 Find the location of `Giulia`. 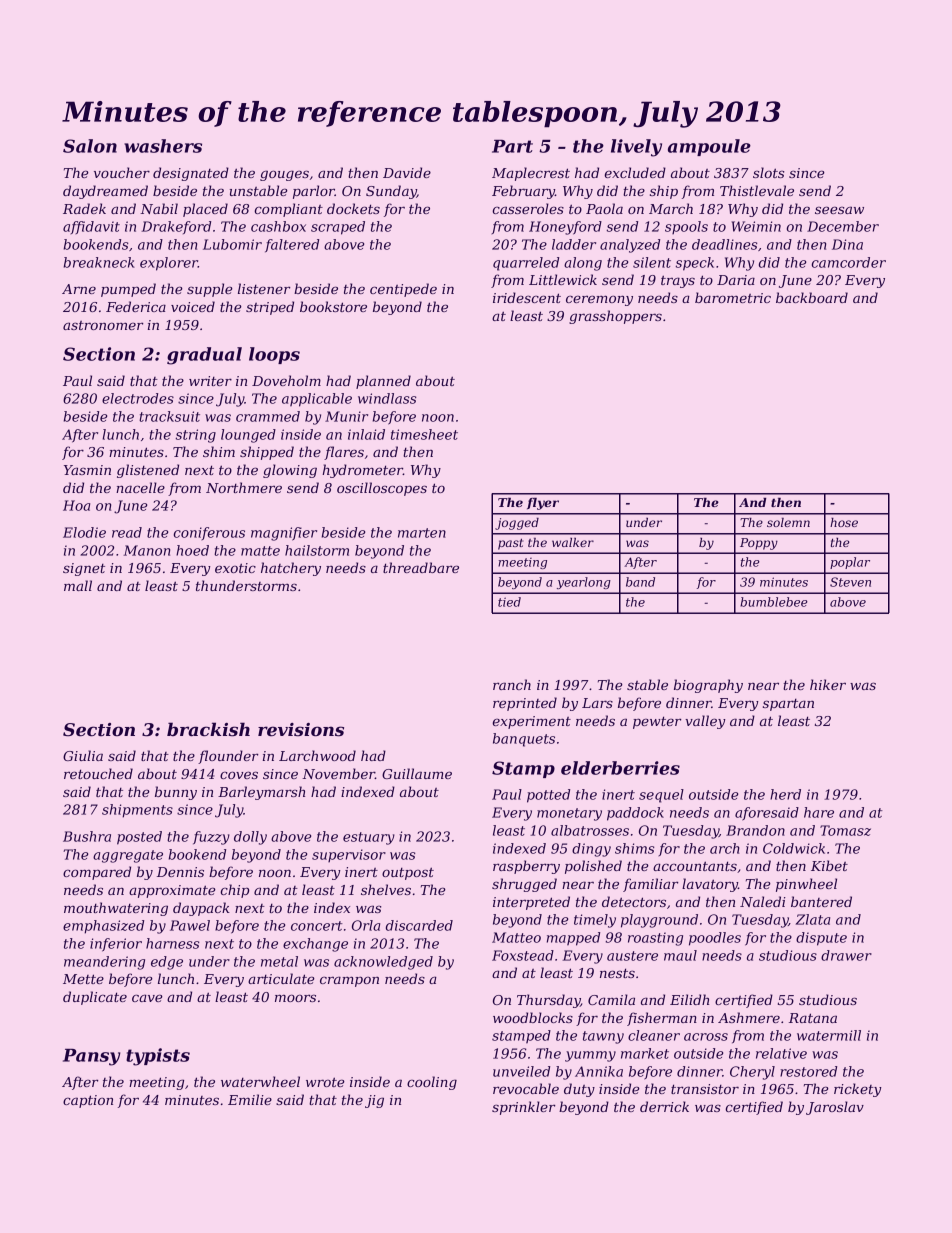

Giulia is located at coordinates (83, 755).
